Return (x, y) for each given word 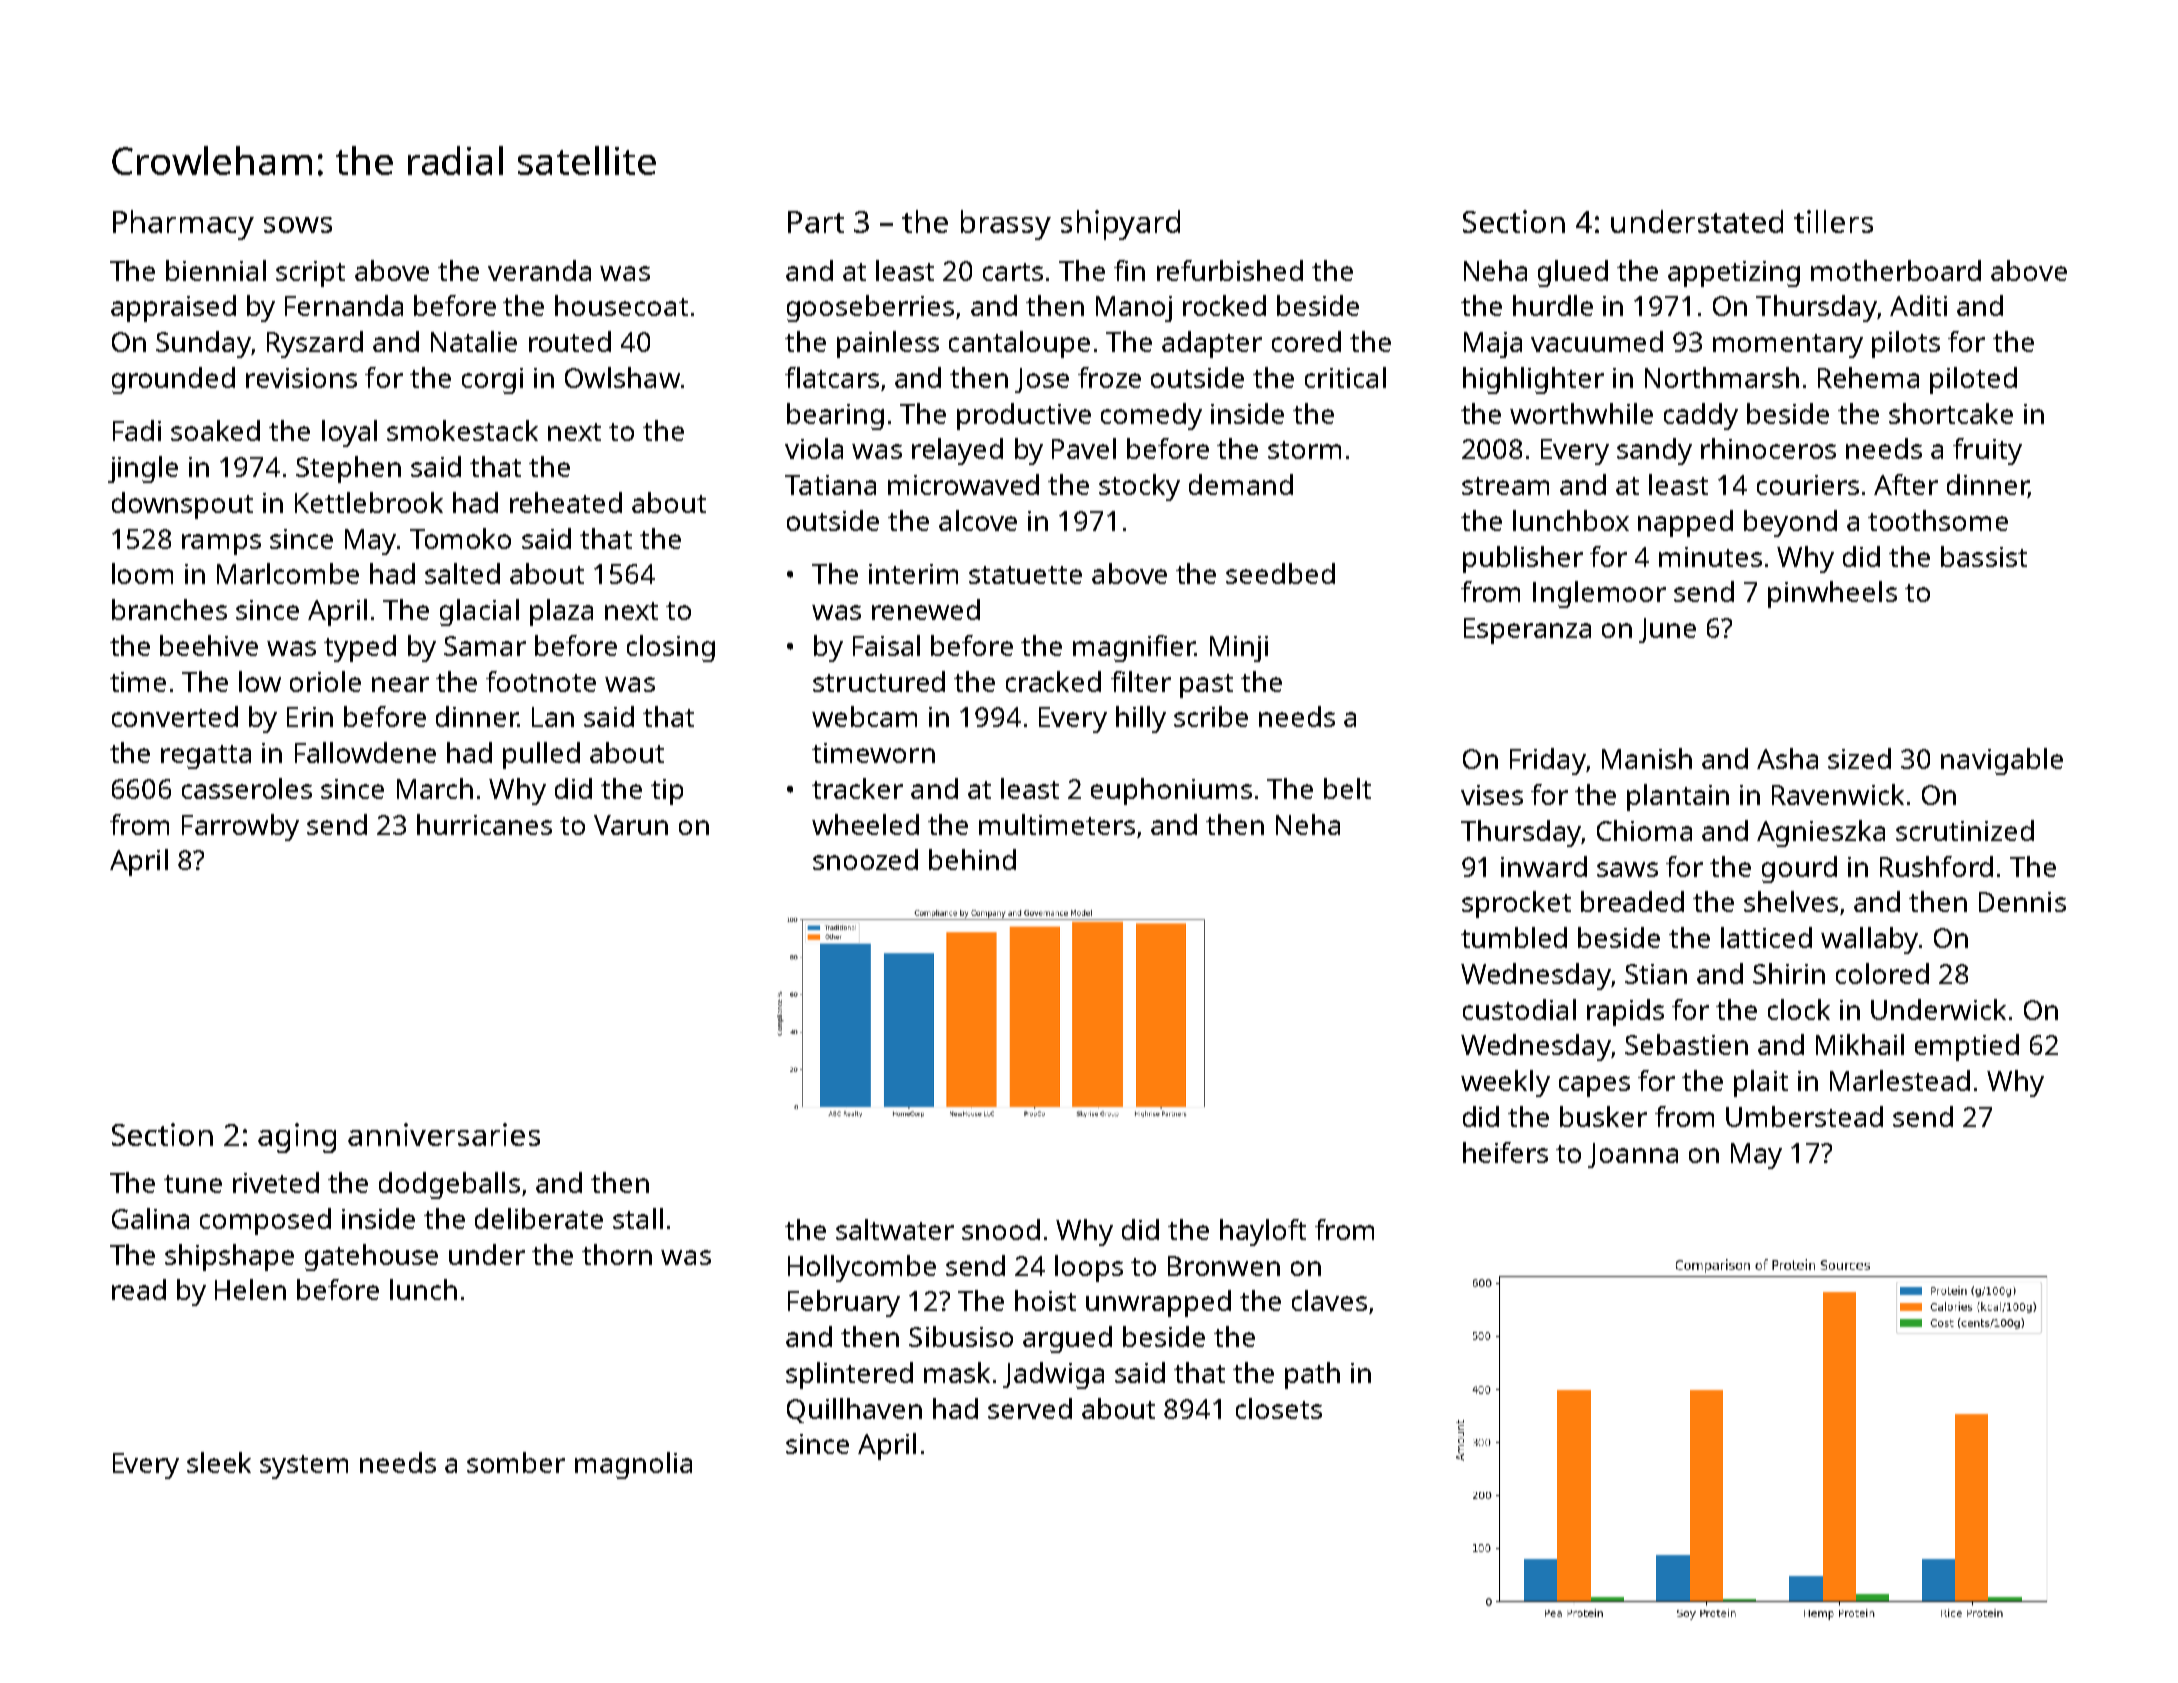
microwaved (963, 484)
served (1030, 1408)
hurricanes (484, 824)
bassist (1984, 556)
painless (888, 344)
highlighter (1533, 380)
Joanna (1633, 1155)
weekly (1505, 1083)
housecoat (621, 305)
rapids (1625, 1012)
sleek (219, 1462)
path (1312, 1375)
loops (1089, 1268)
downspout (182, 505)
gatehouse (371, 1257)
